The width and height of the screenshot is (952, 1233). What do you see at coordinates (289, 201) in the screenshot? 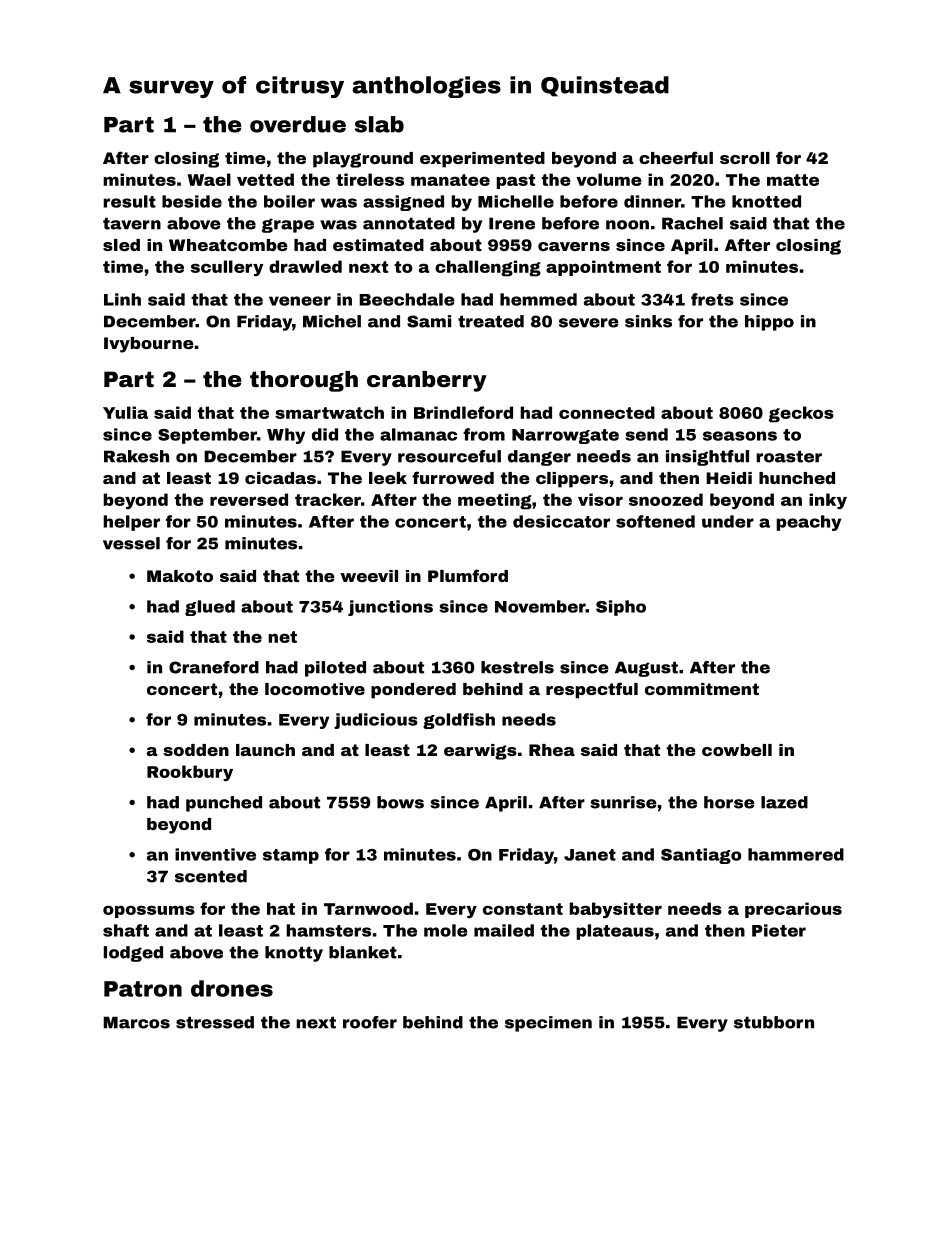
I see `boiler` at bounding box center [289, 201].
